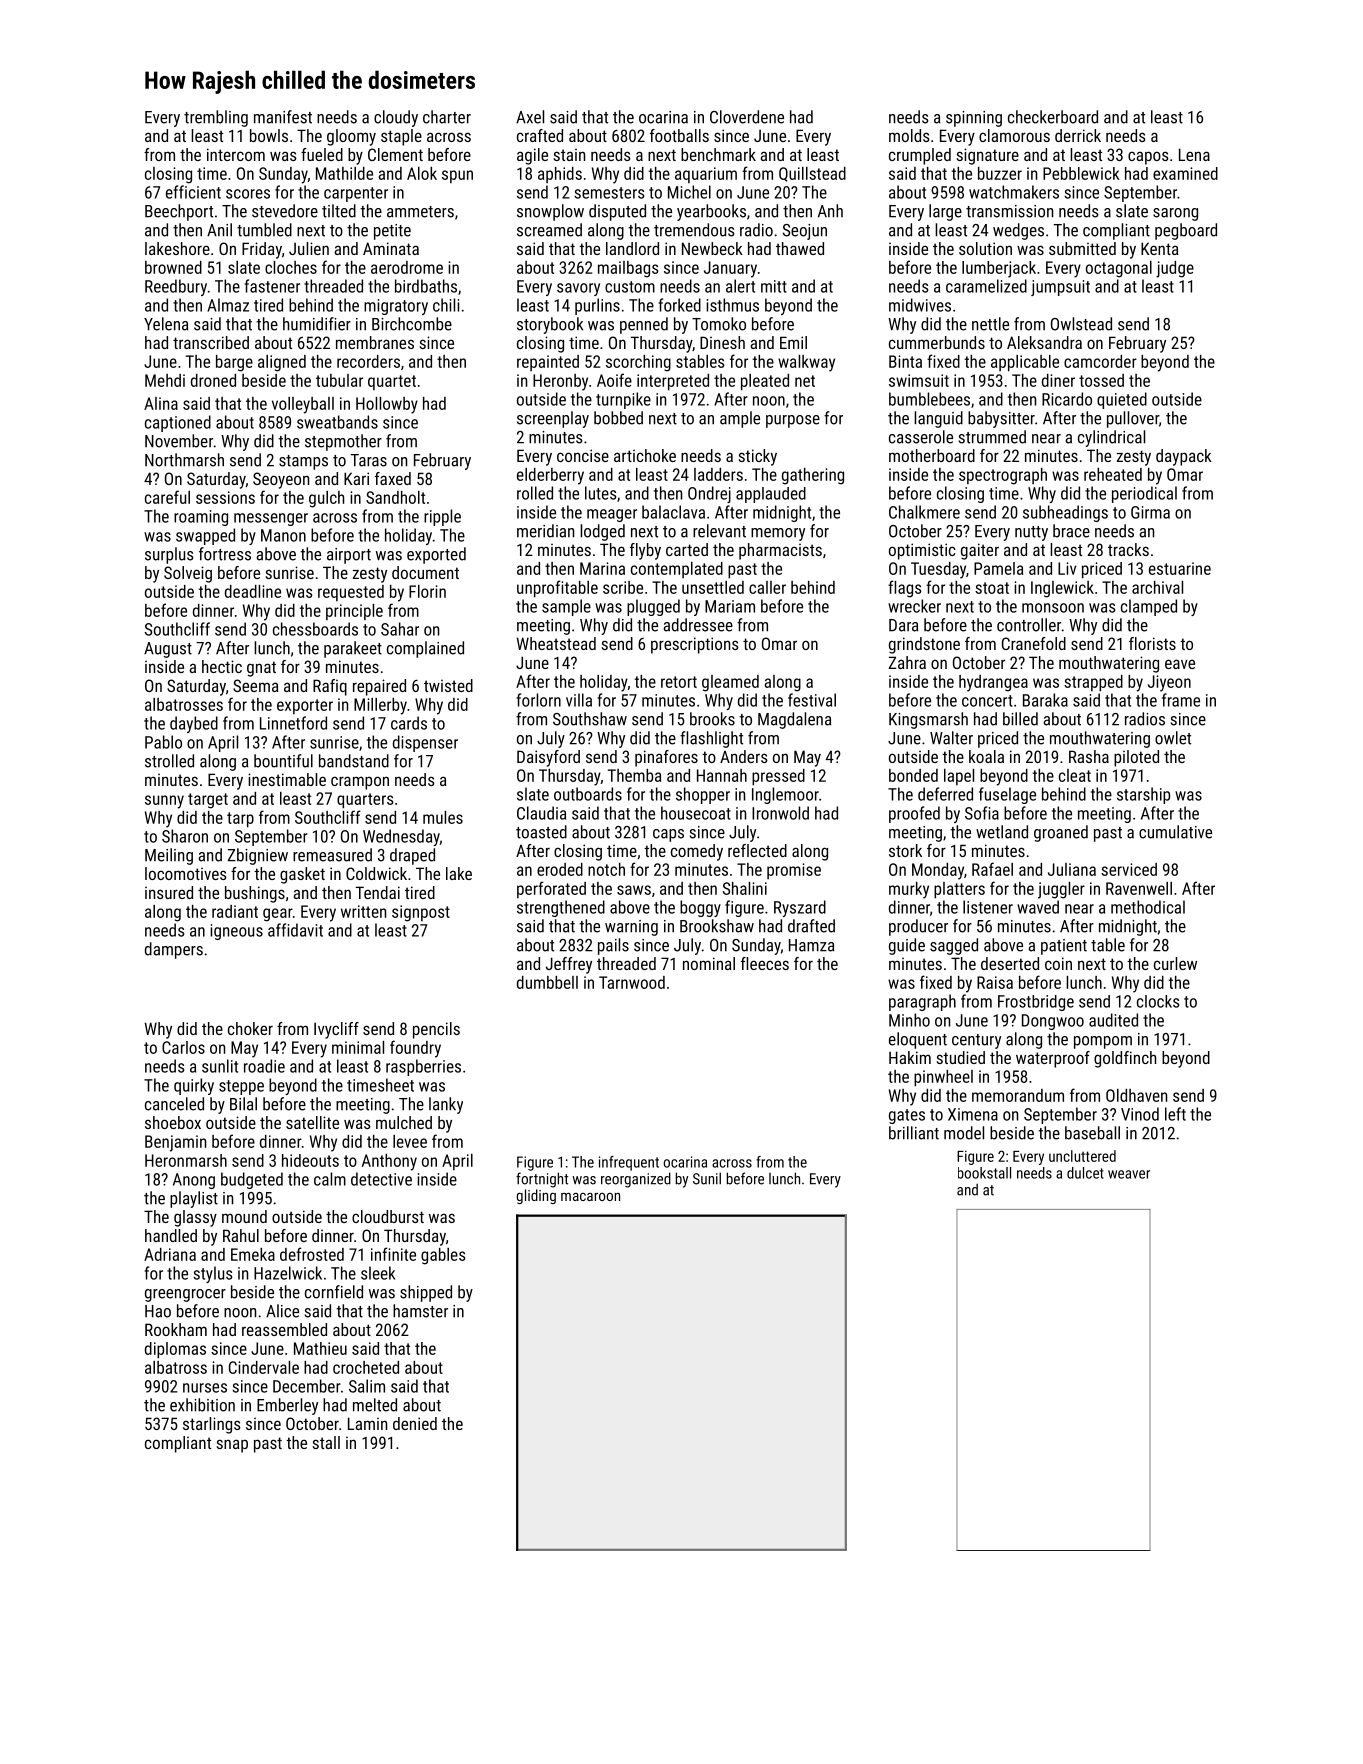  What do you see at coordinates (806, 363) in the page?
I see `walkway` at bounding box center [806, 363].
